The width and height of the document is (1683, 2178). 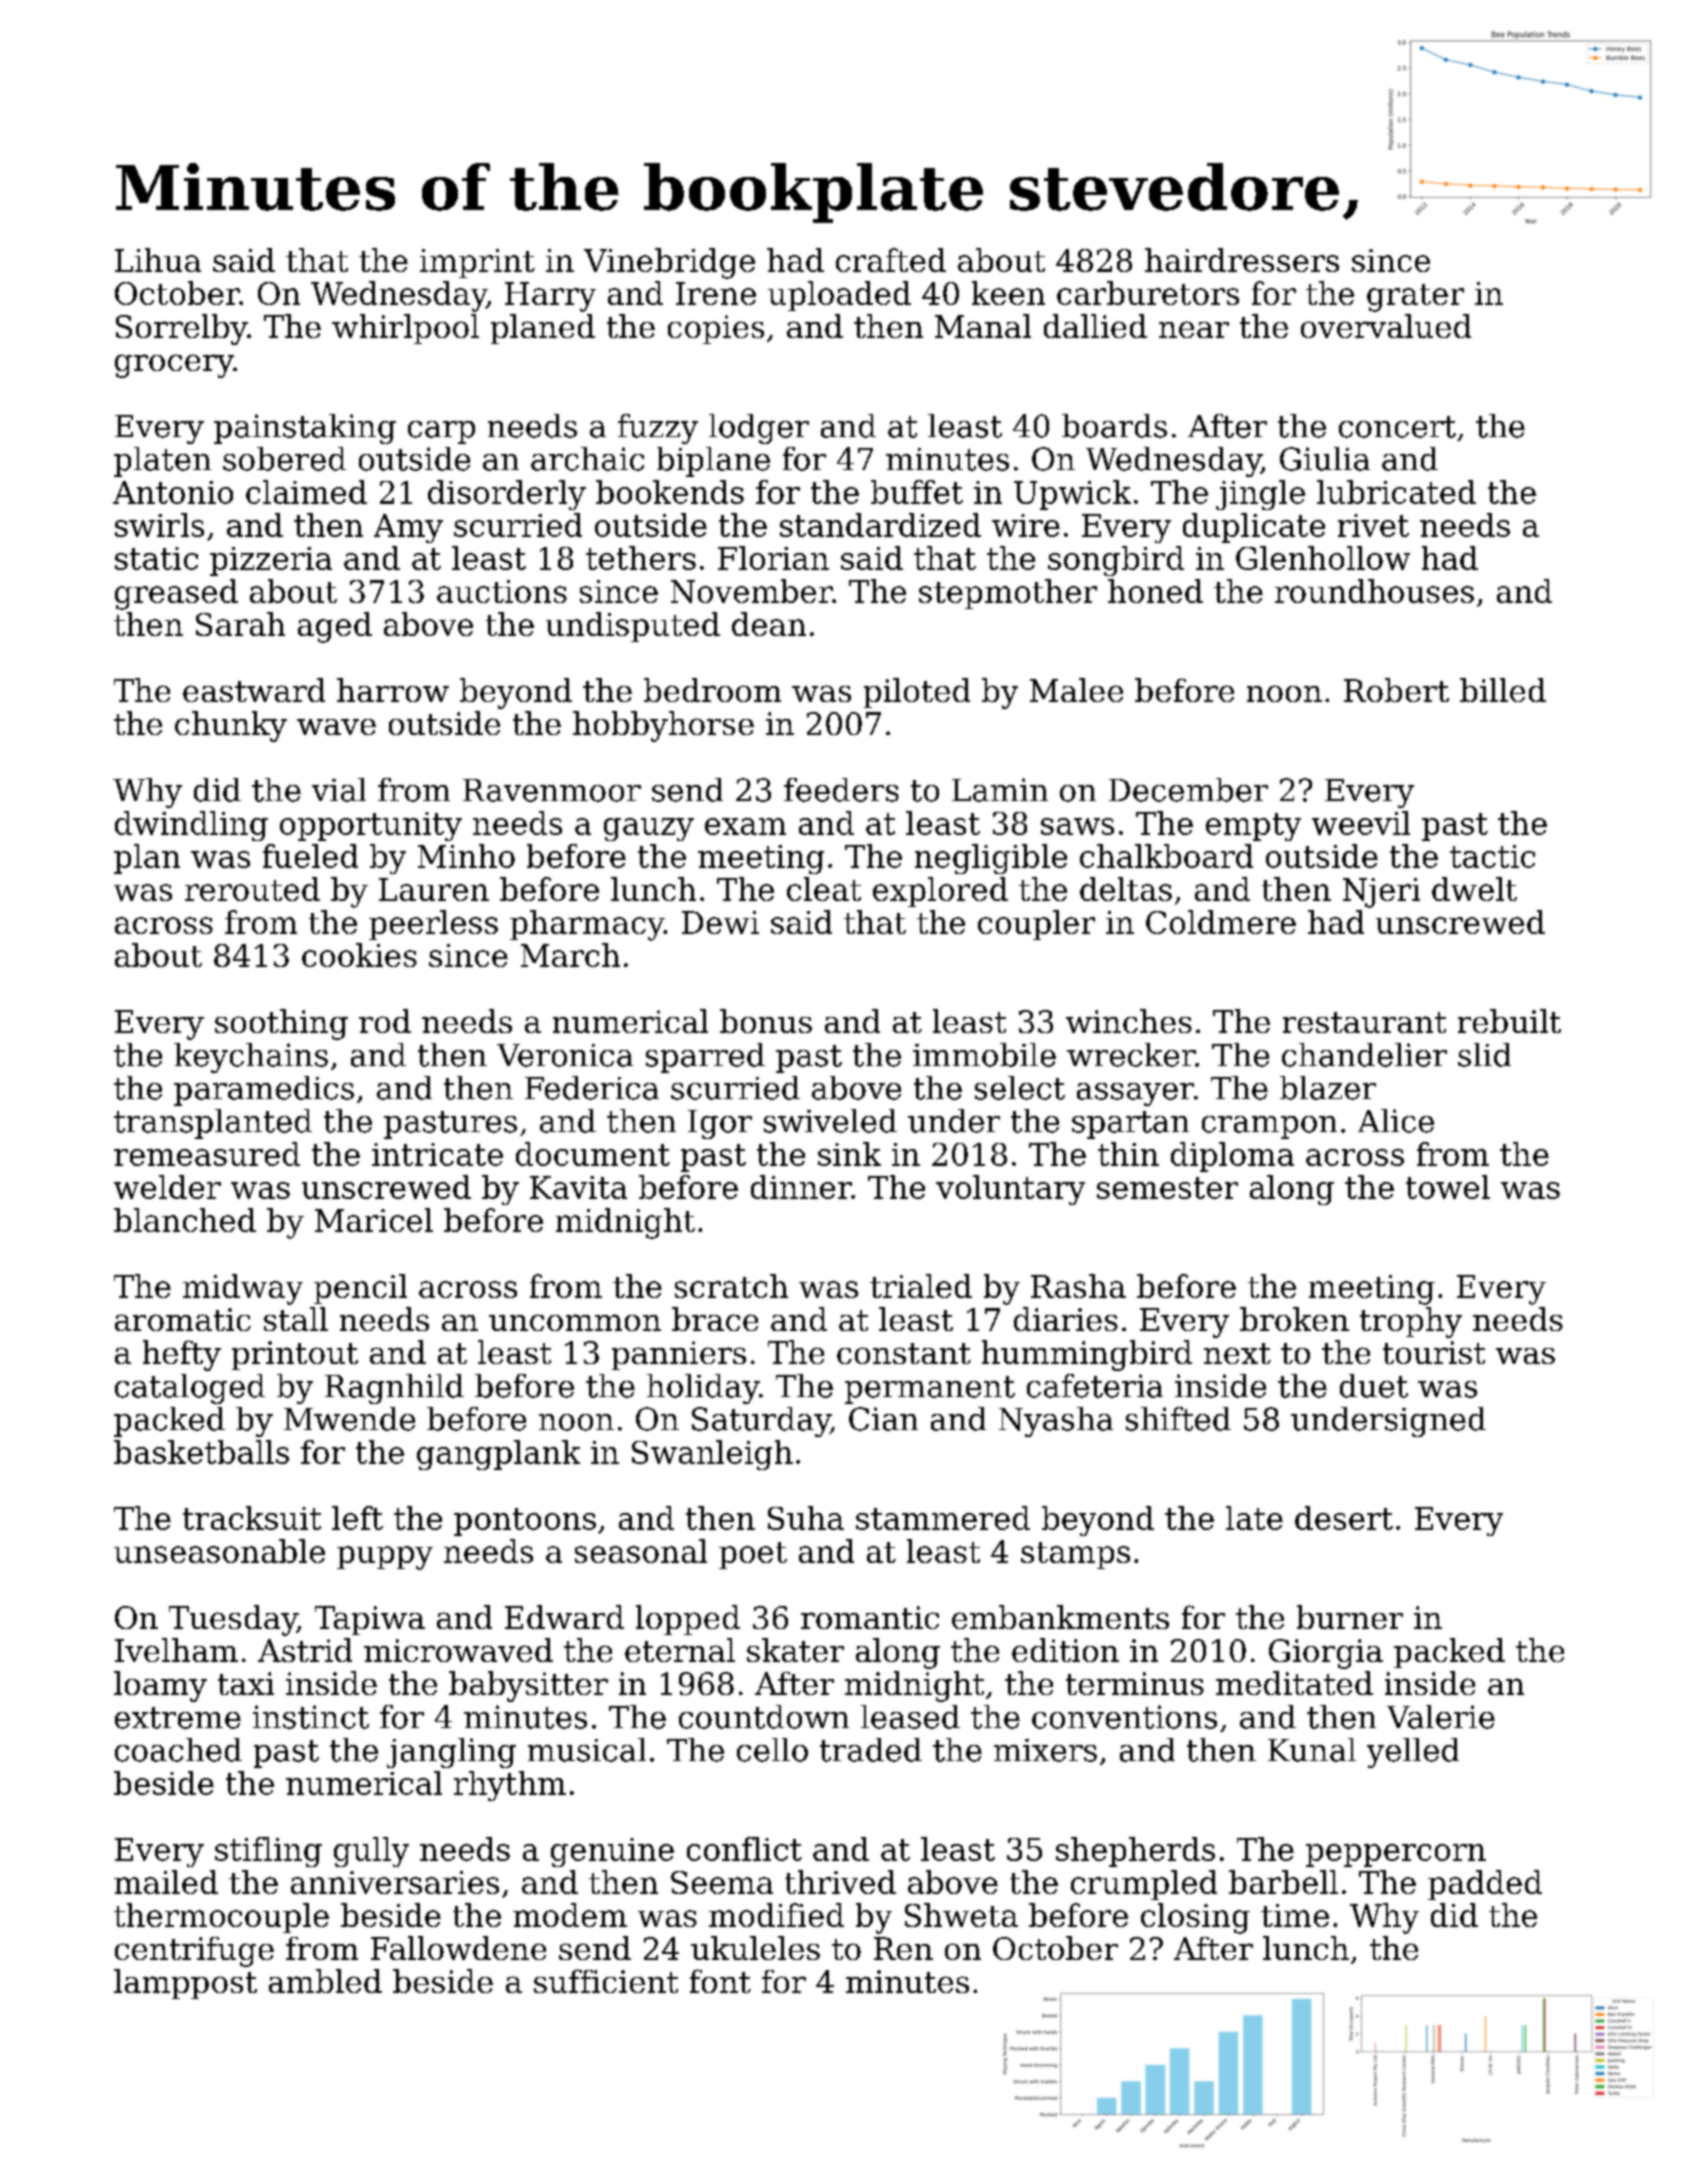 I want to click on grater, so click(x=1415, y=298).
